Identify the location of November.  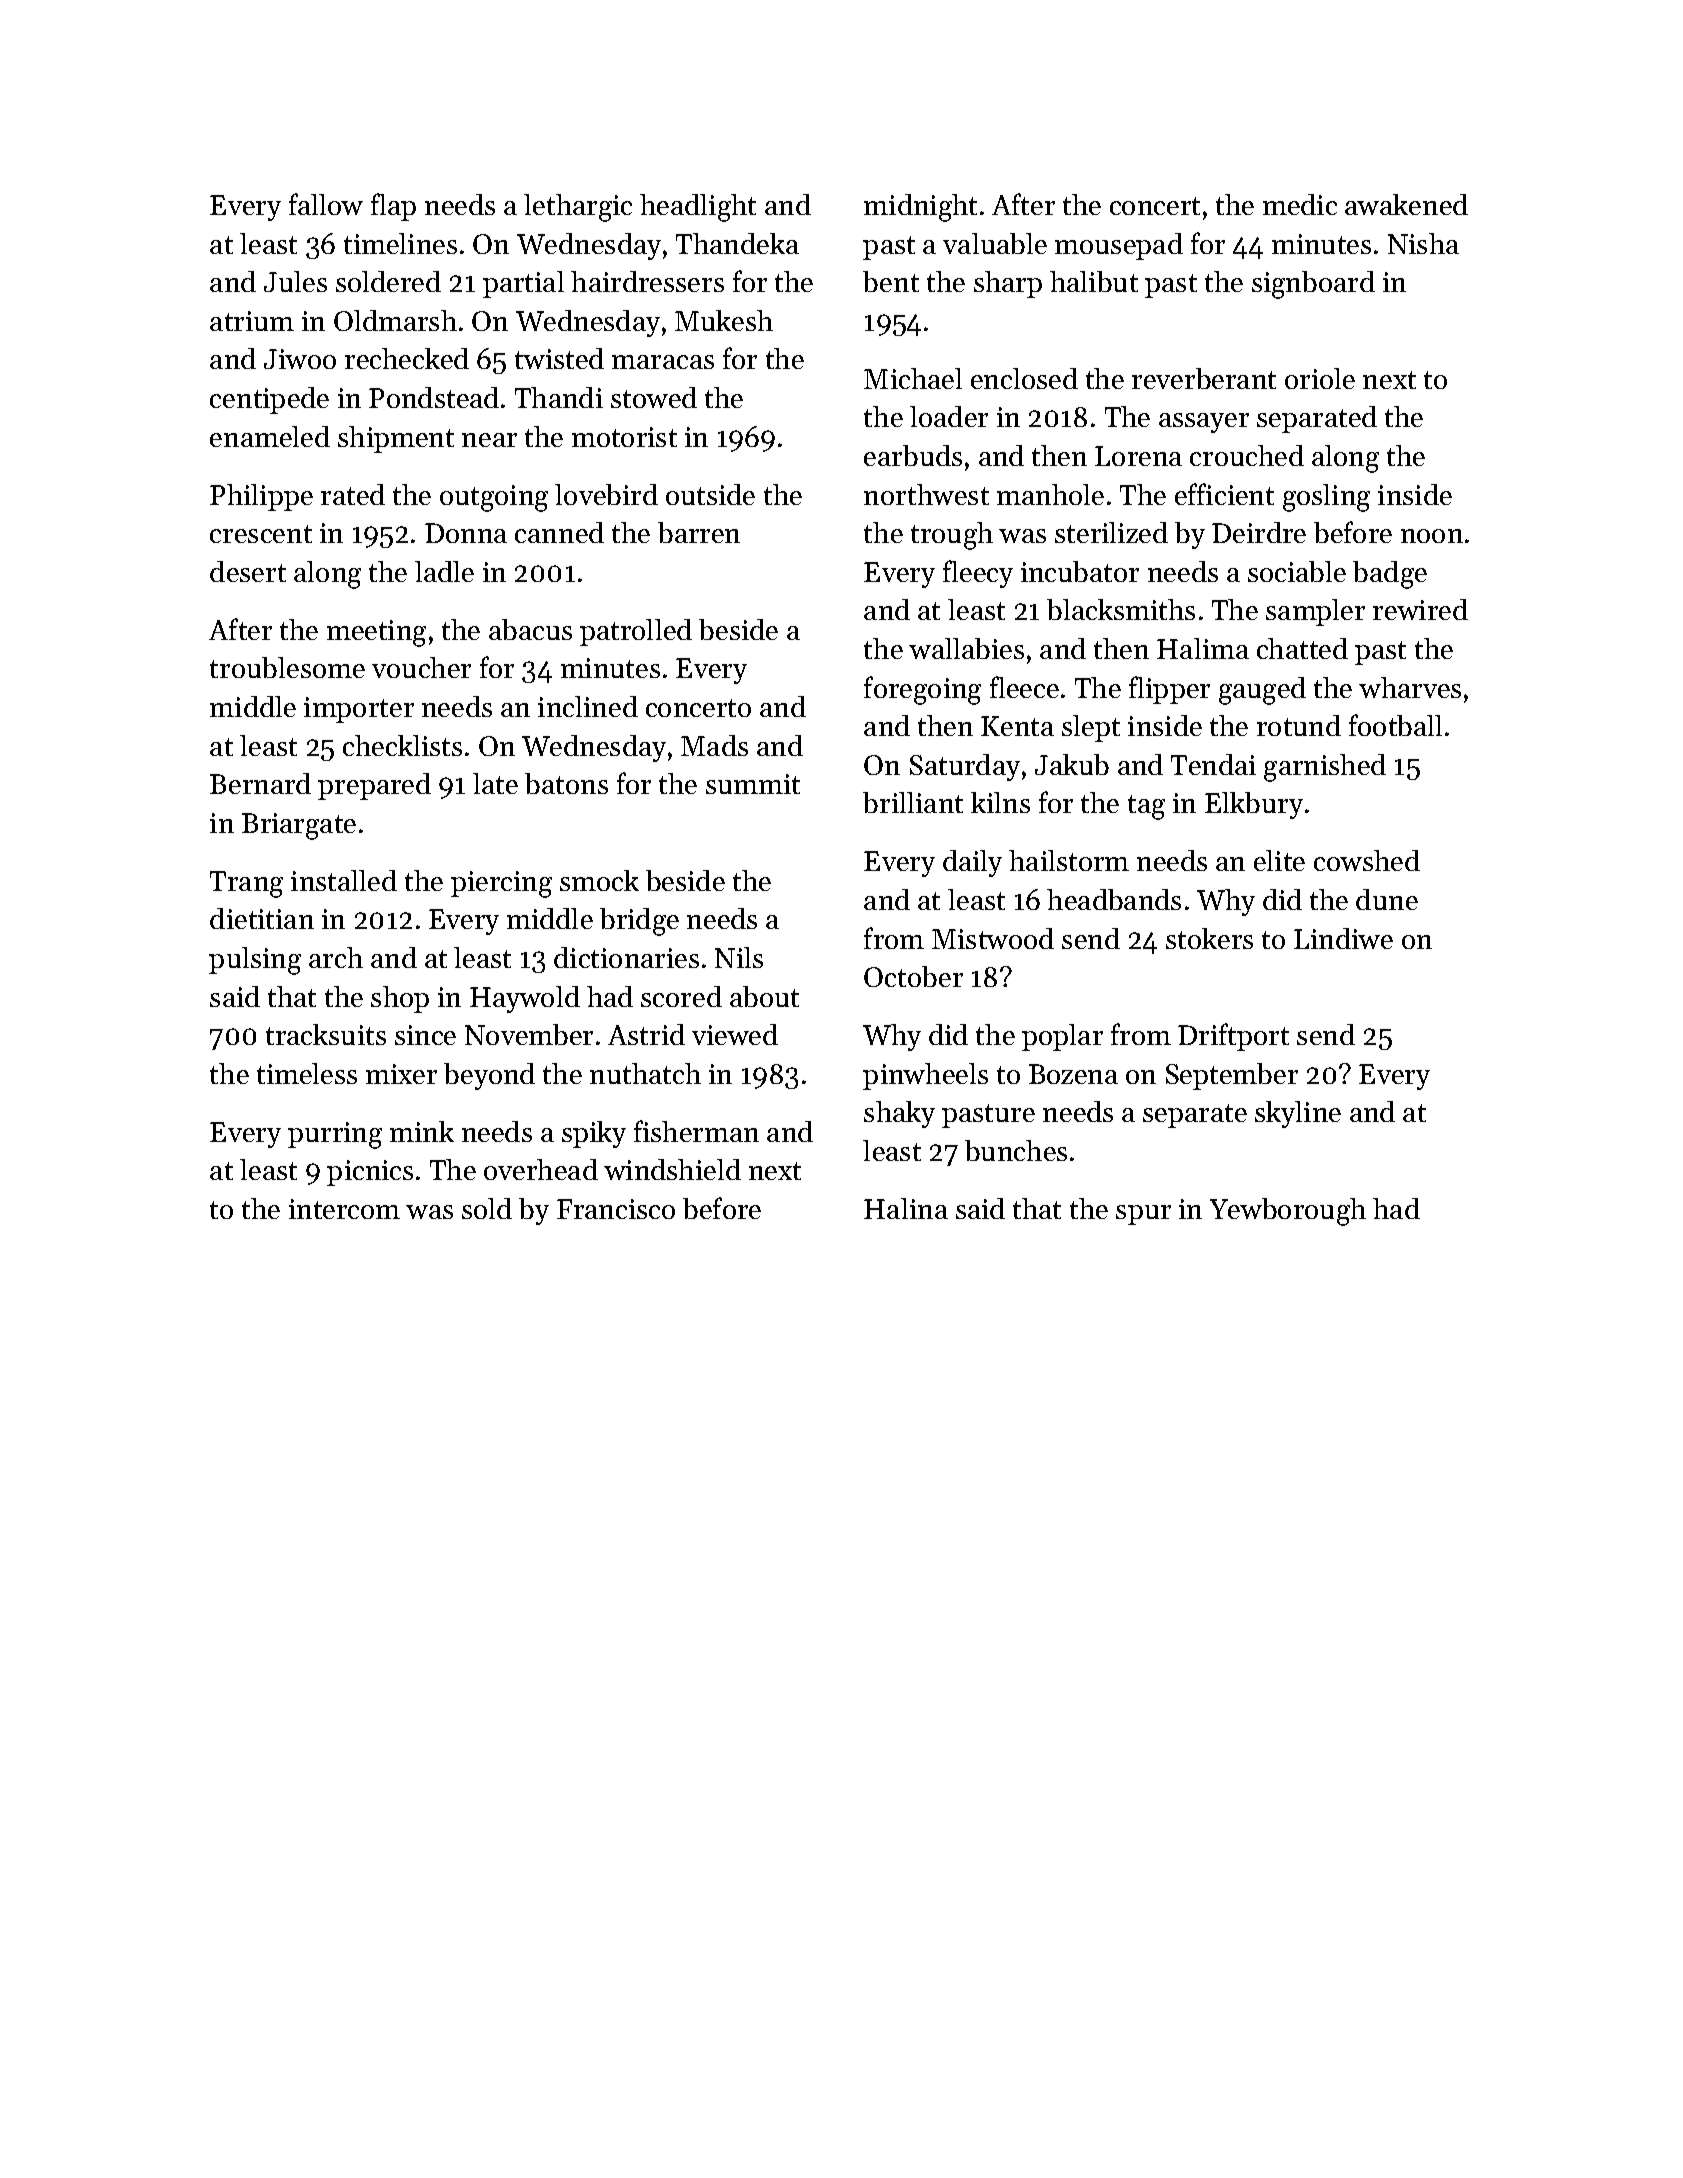
(529, 1034).
